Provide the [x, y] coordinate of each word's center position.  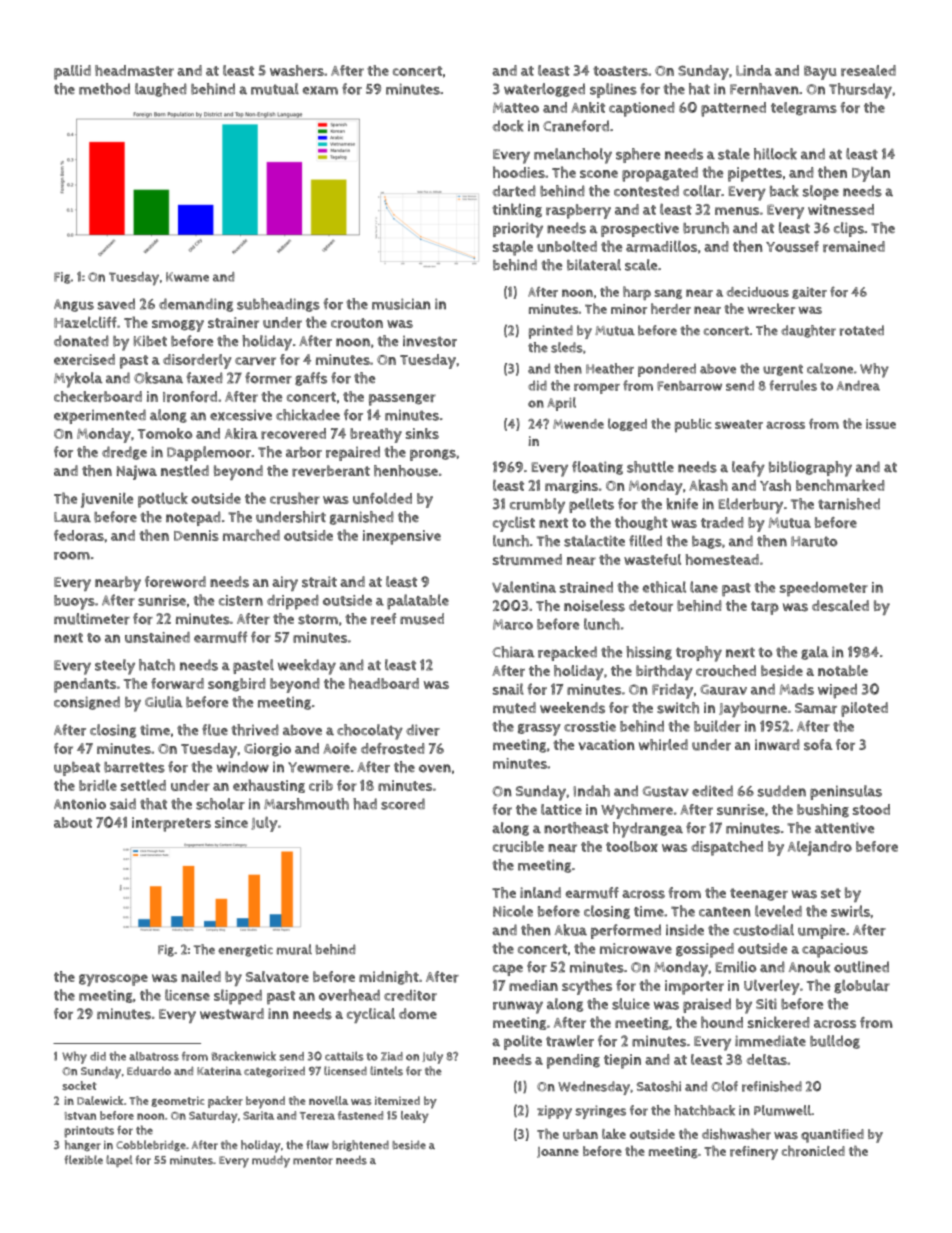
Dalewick [100, 1100]
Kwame [187, 277]
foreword [175, 582]
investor [430, 341]
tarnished [849, 504]
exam [320, 90]
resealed [868, 70]
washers [297, 71]
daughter [808, 331]
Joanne [558, 1152]
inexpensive [402, 537]
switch [678, 708]
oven [435, 768]
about [73, 822]
